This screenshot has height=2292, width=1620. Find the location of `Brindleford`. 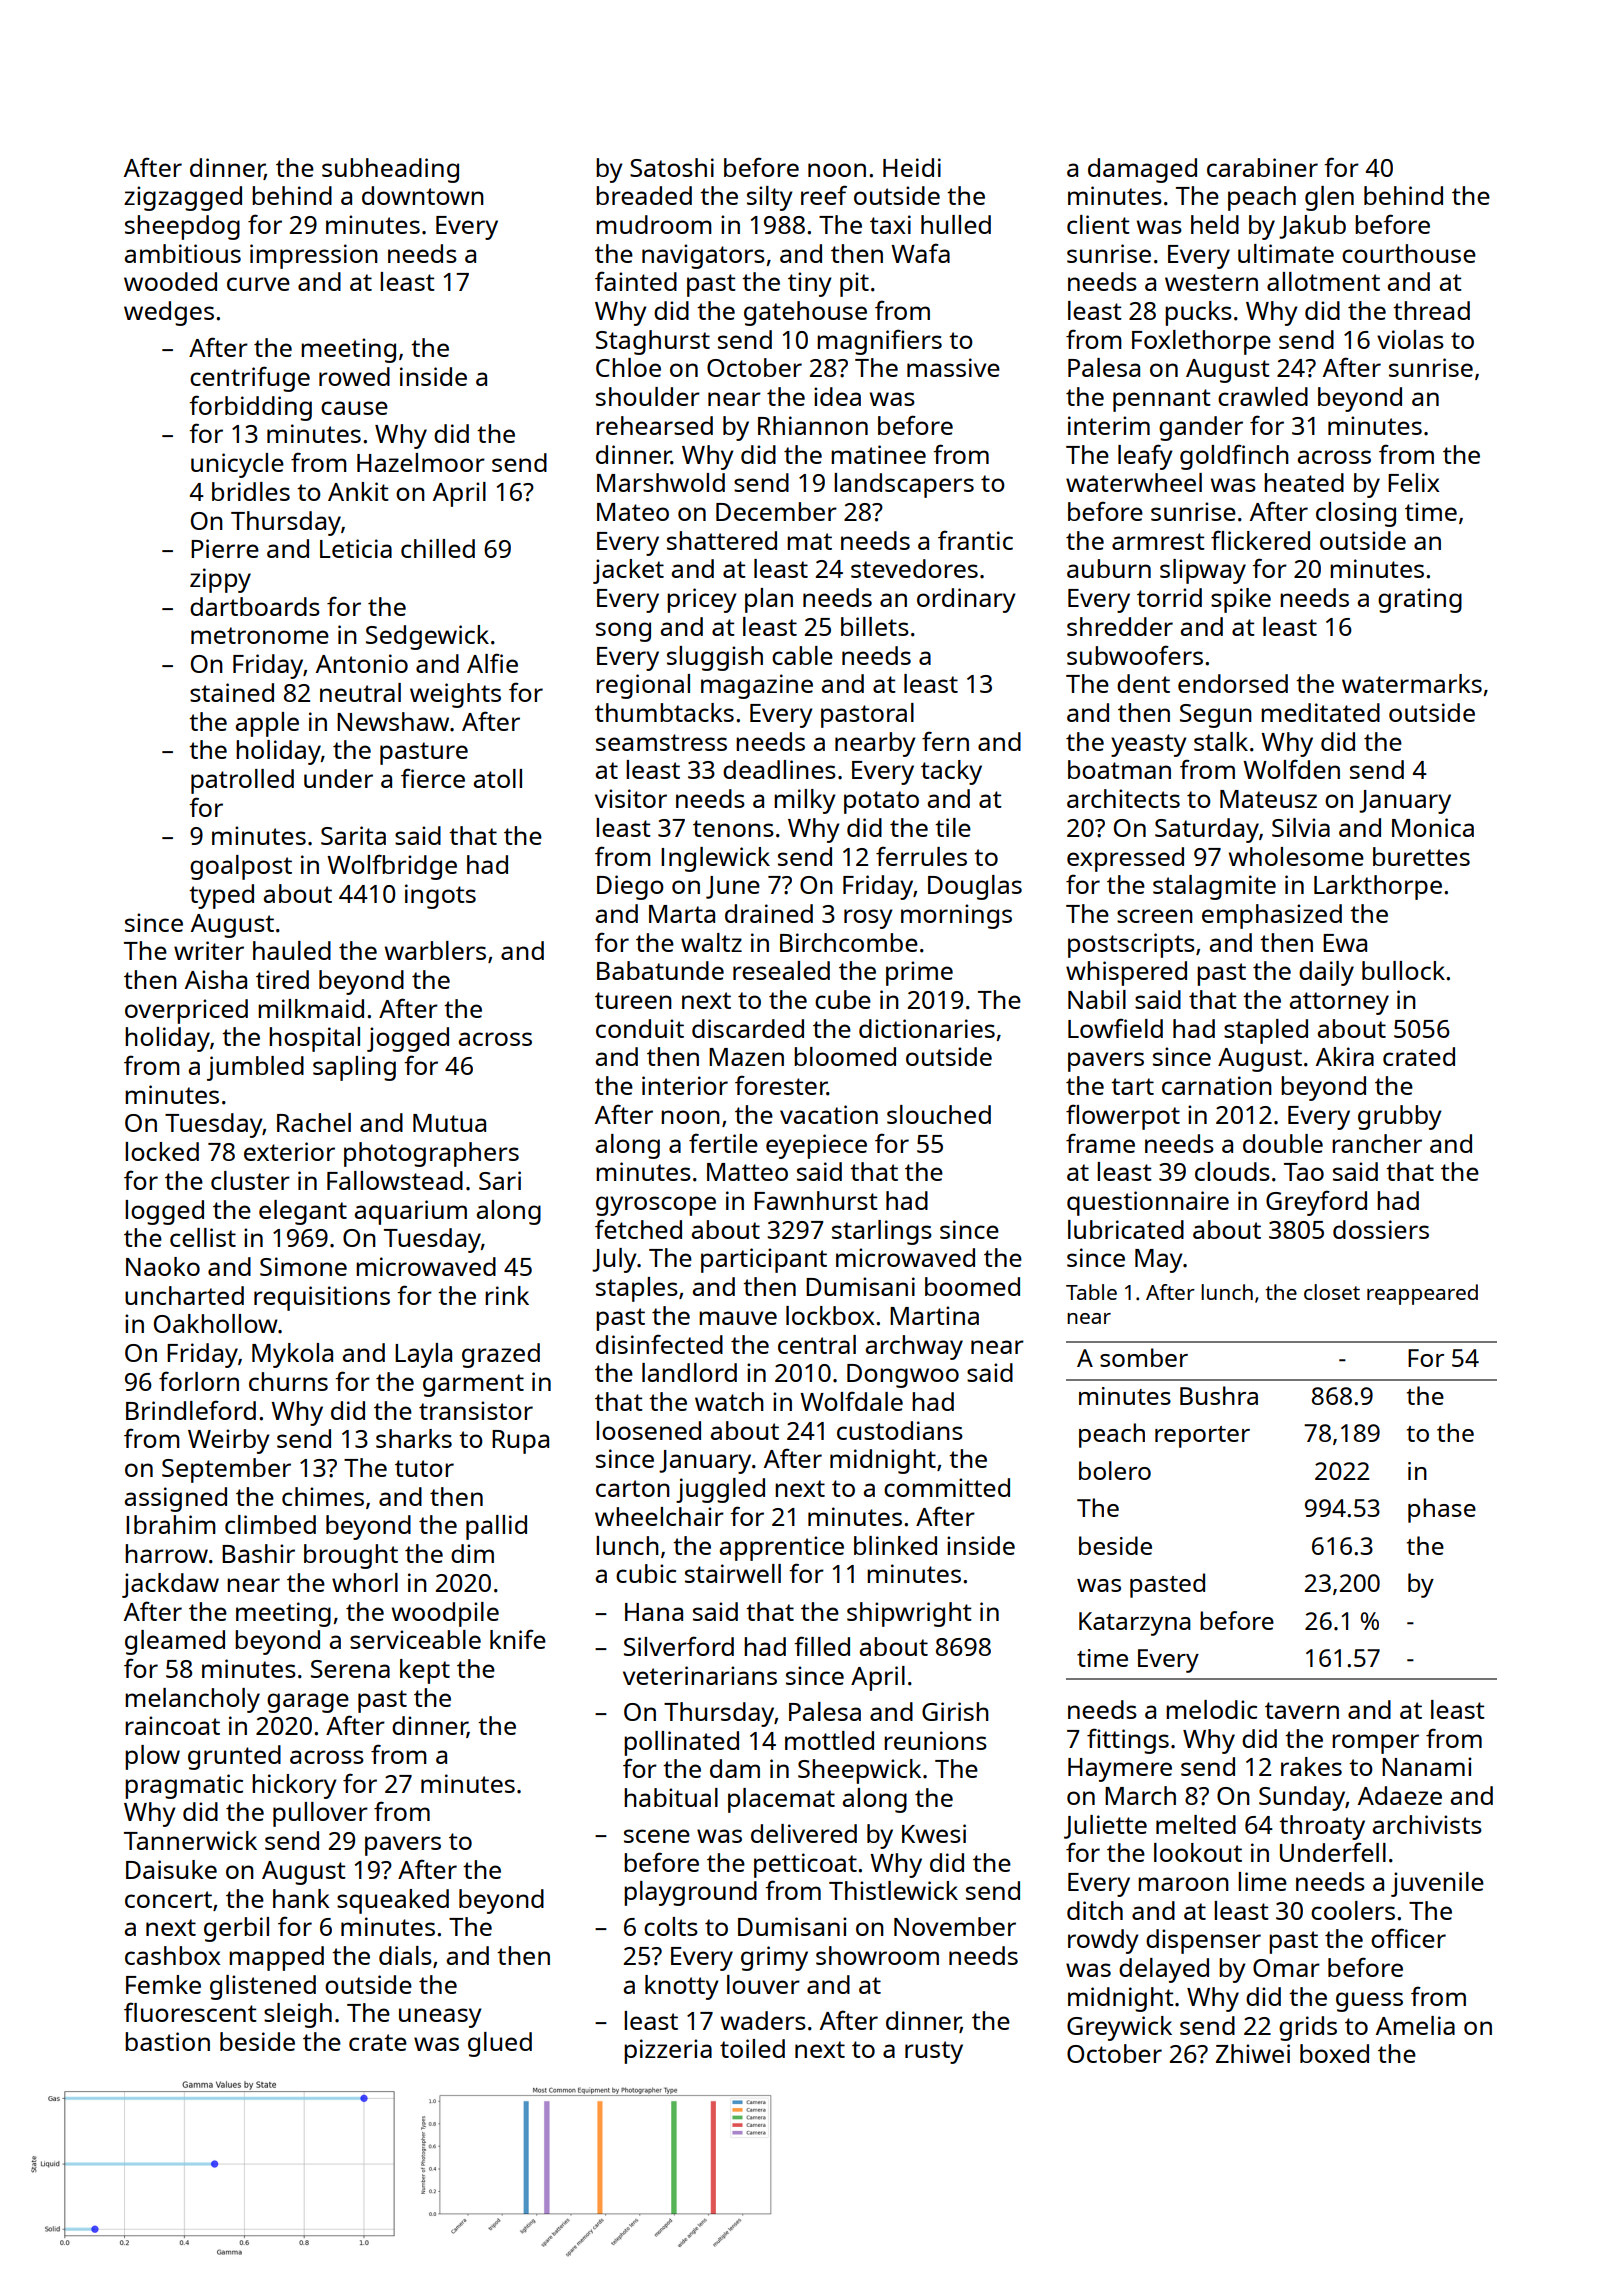

Brindleford is located at coordinates (191, 1410).
